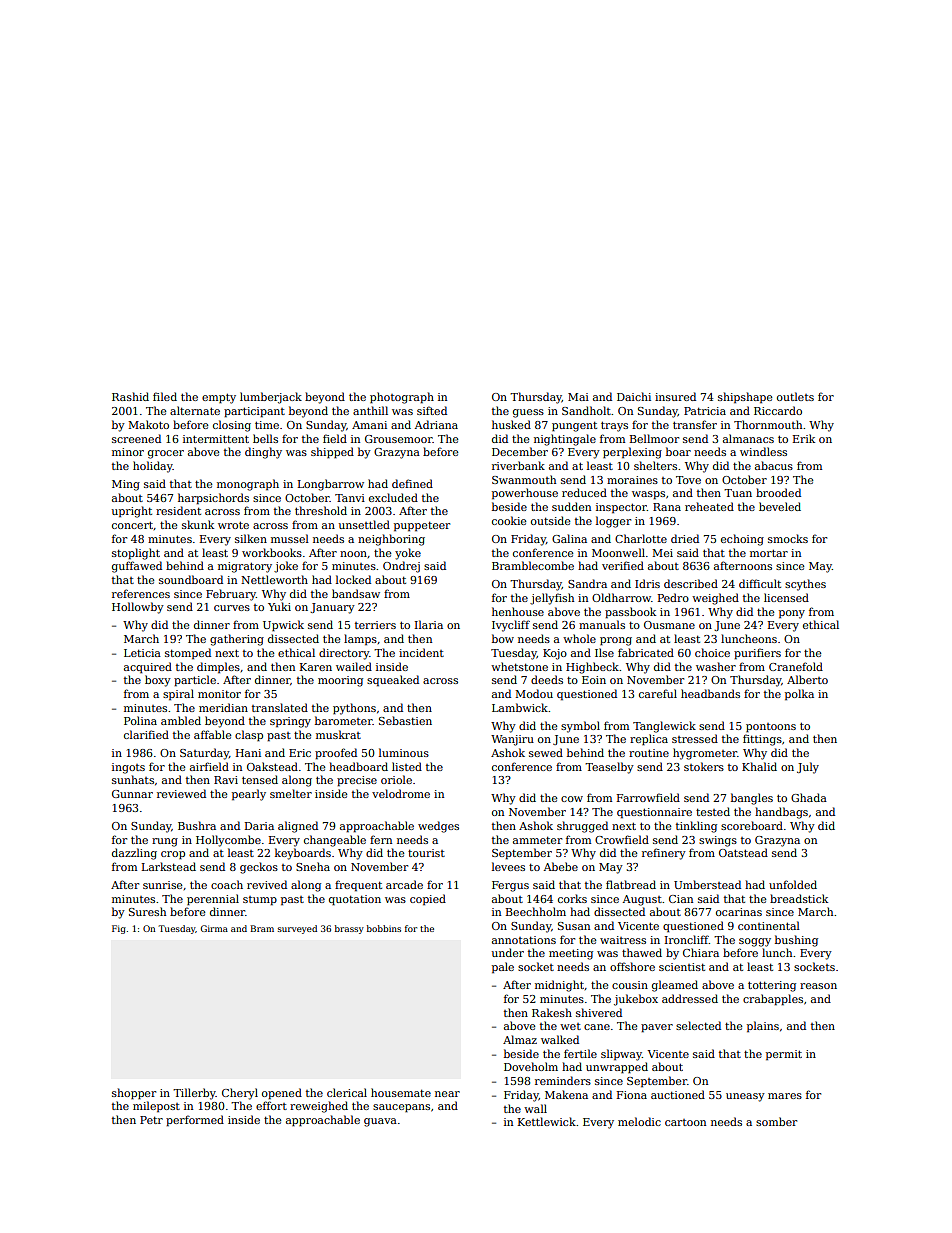 The height and width of the document is (1233, 952). What do you see at coordinates (271, 1105) in the document?
I see `effort` at bounding box center [271, 1105].
